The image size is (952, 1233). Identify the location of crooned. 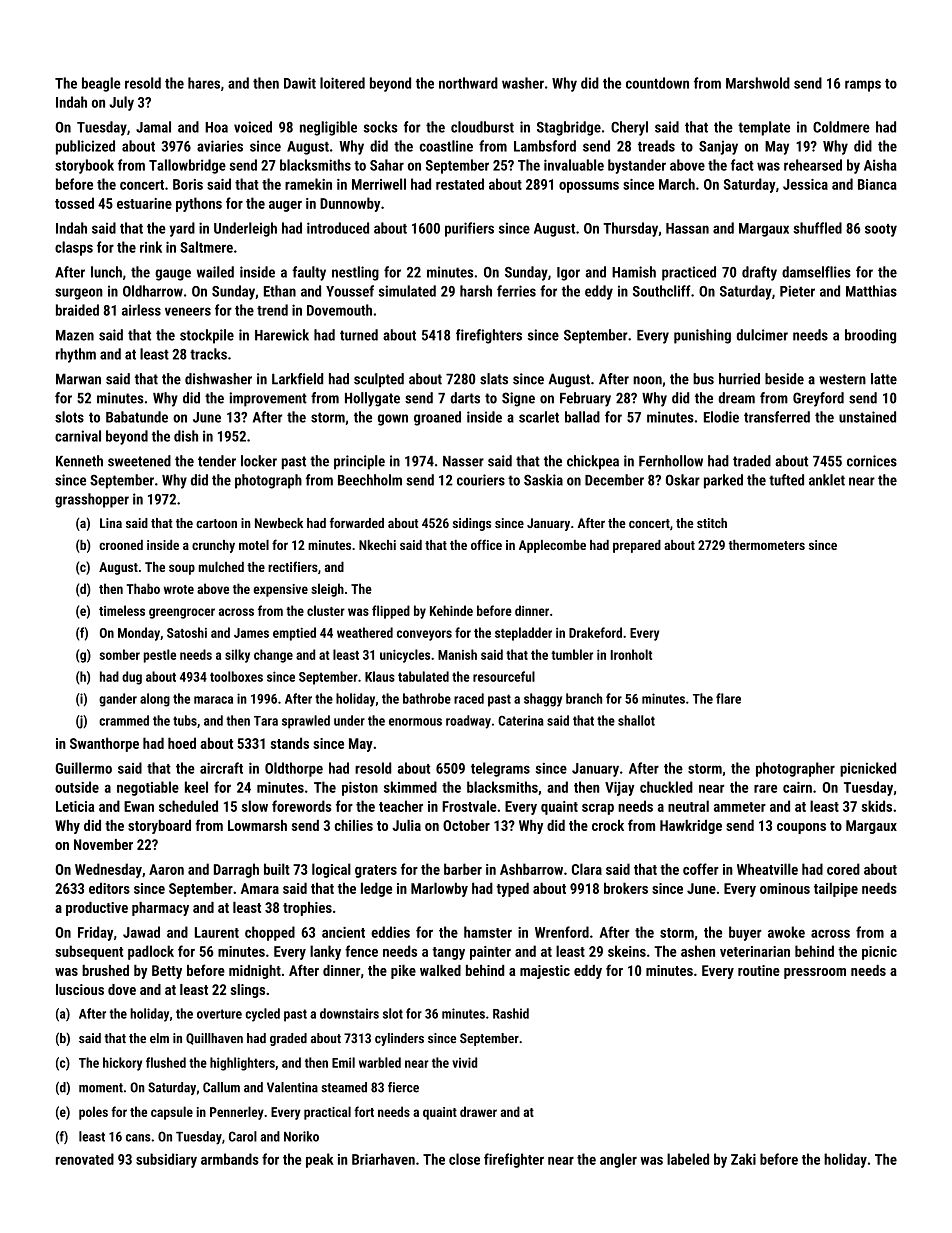
(121, 545).
